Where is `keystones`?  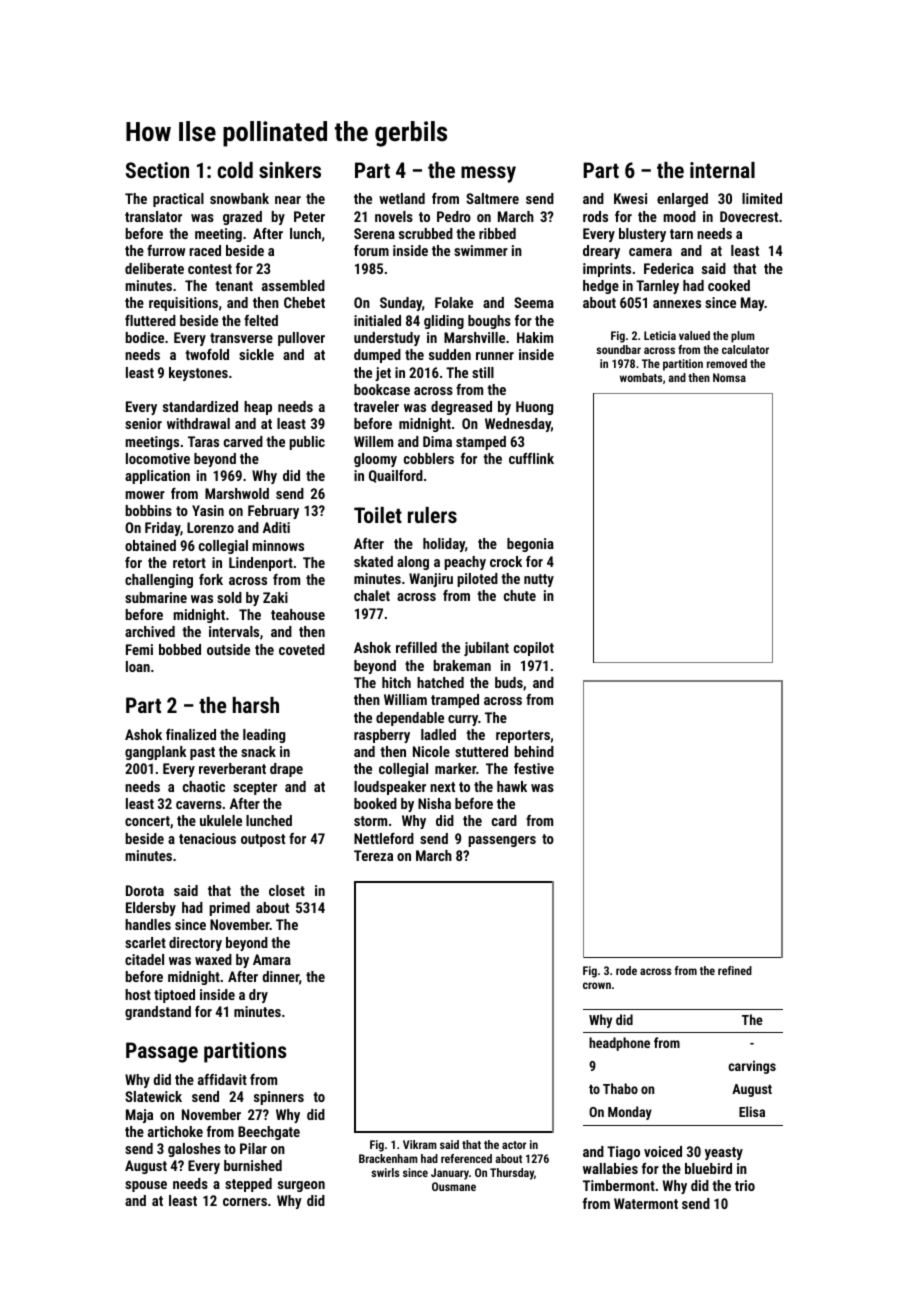 keystones is located at coordinates (198, 374).
